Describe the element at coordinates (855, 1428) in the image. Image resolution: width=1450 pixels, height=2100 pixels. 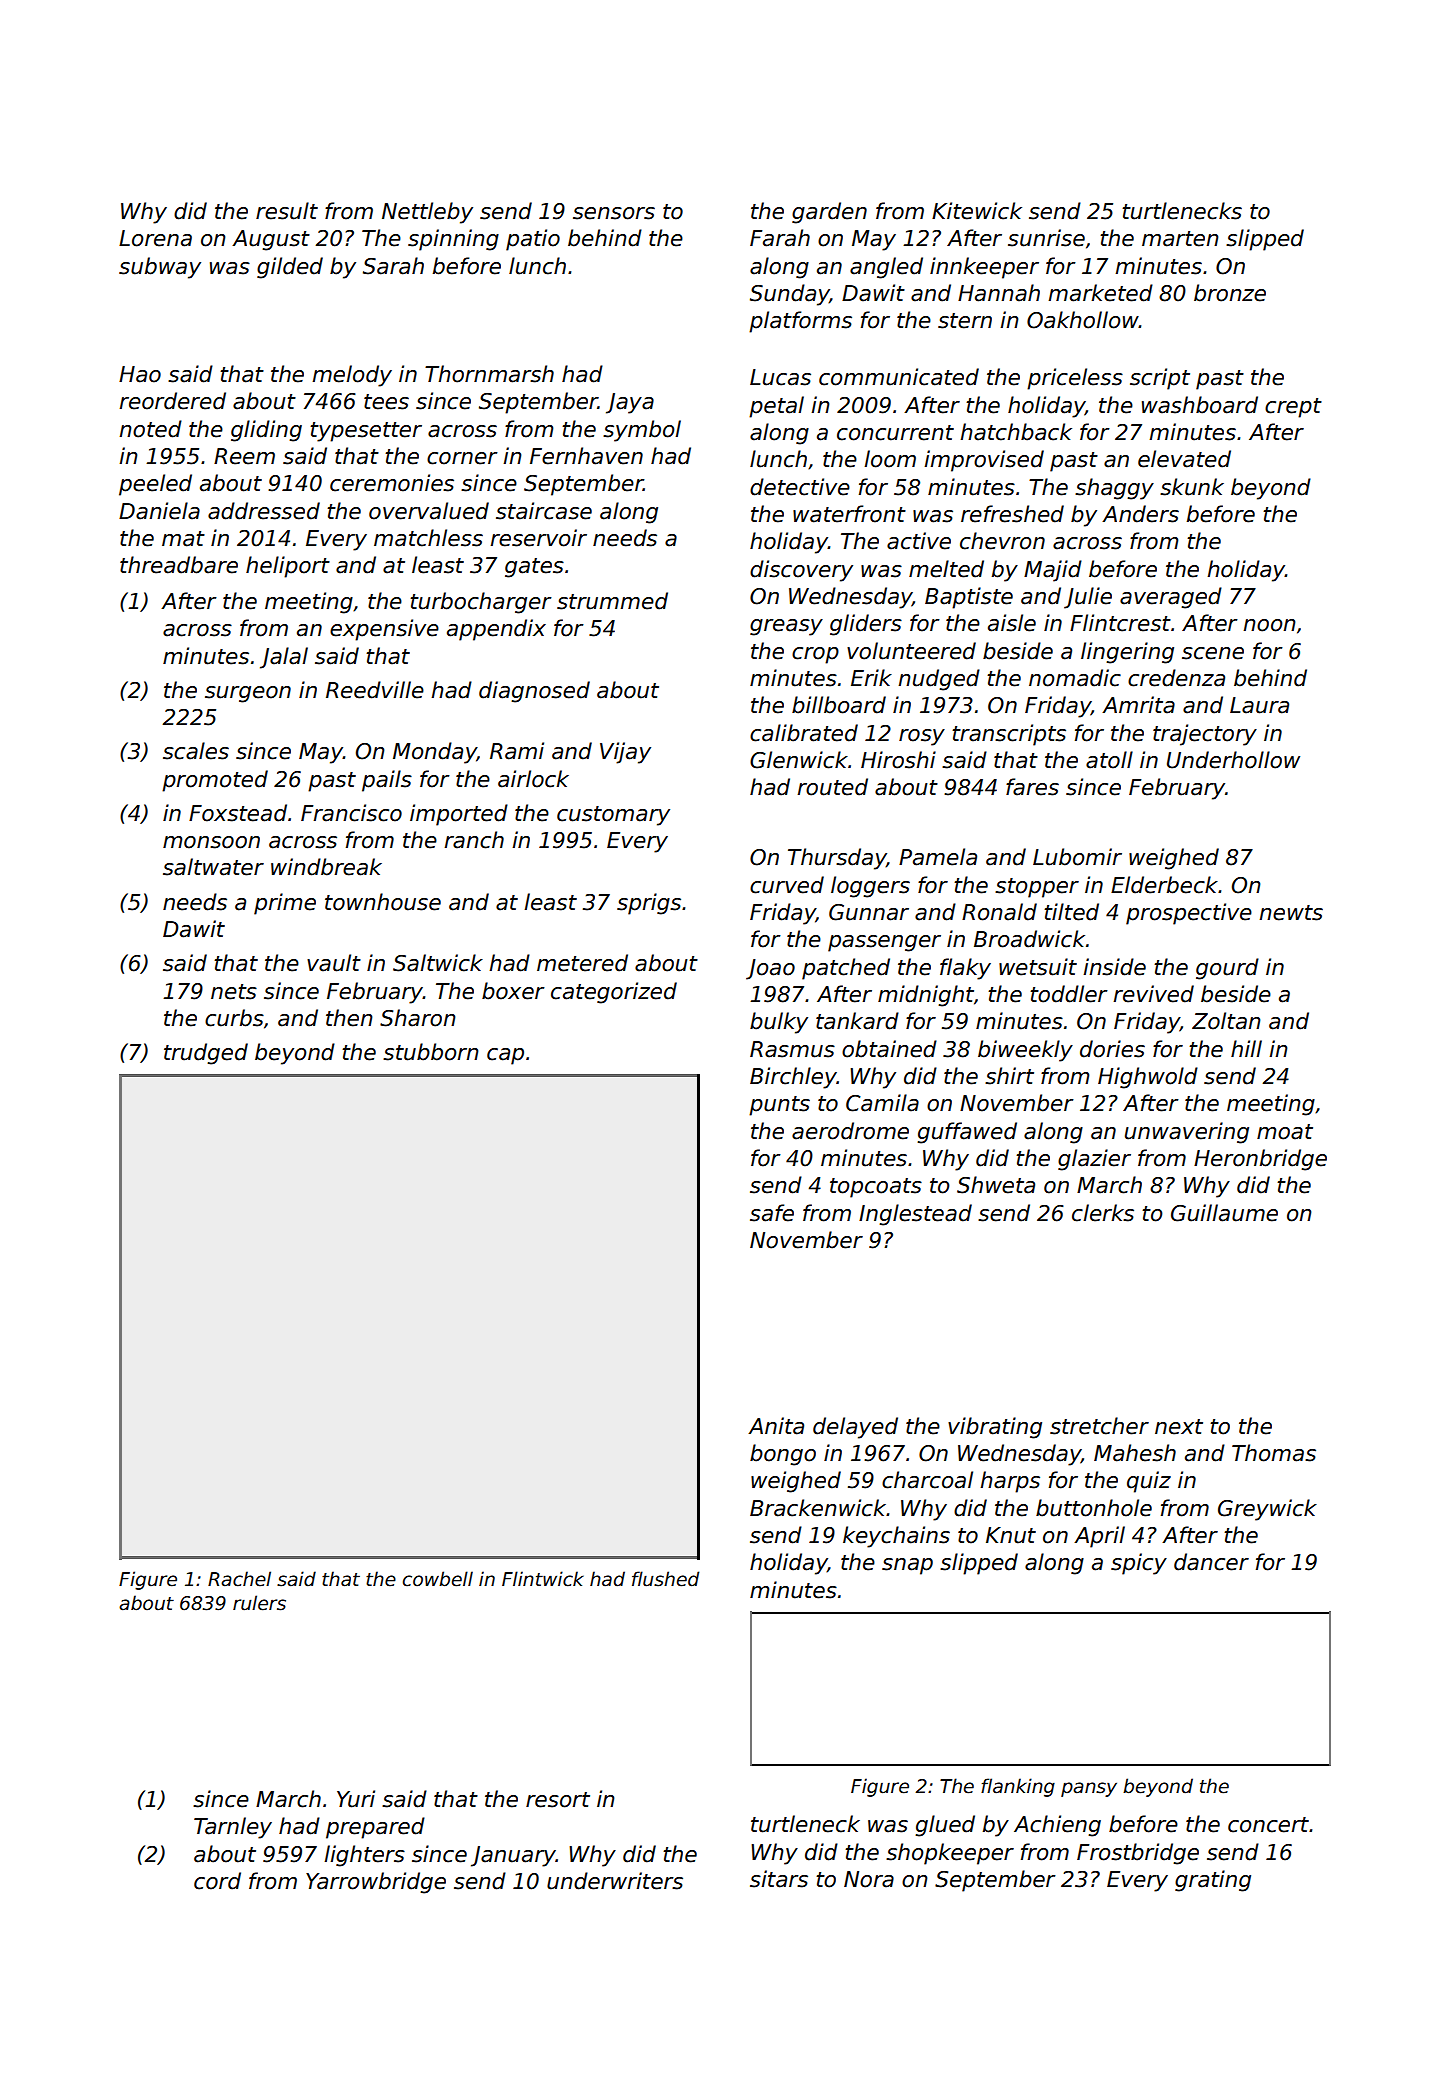
I see `delayed` at that location.
